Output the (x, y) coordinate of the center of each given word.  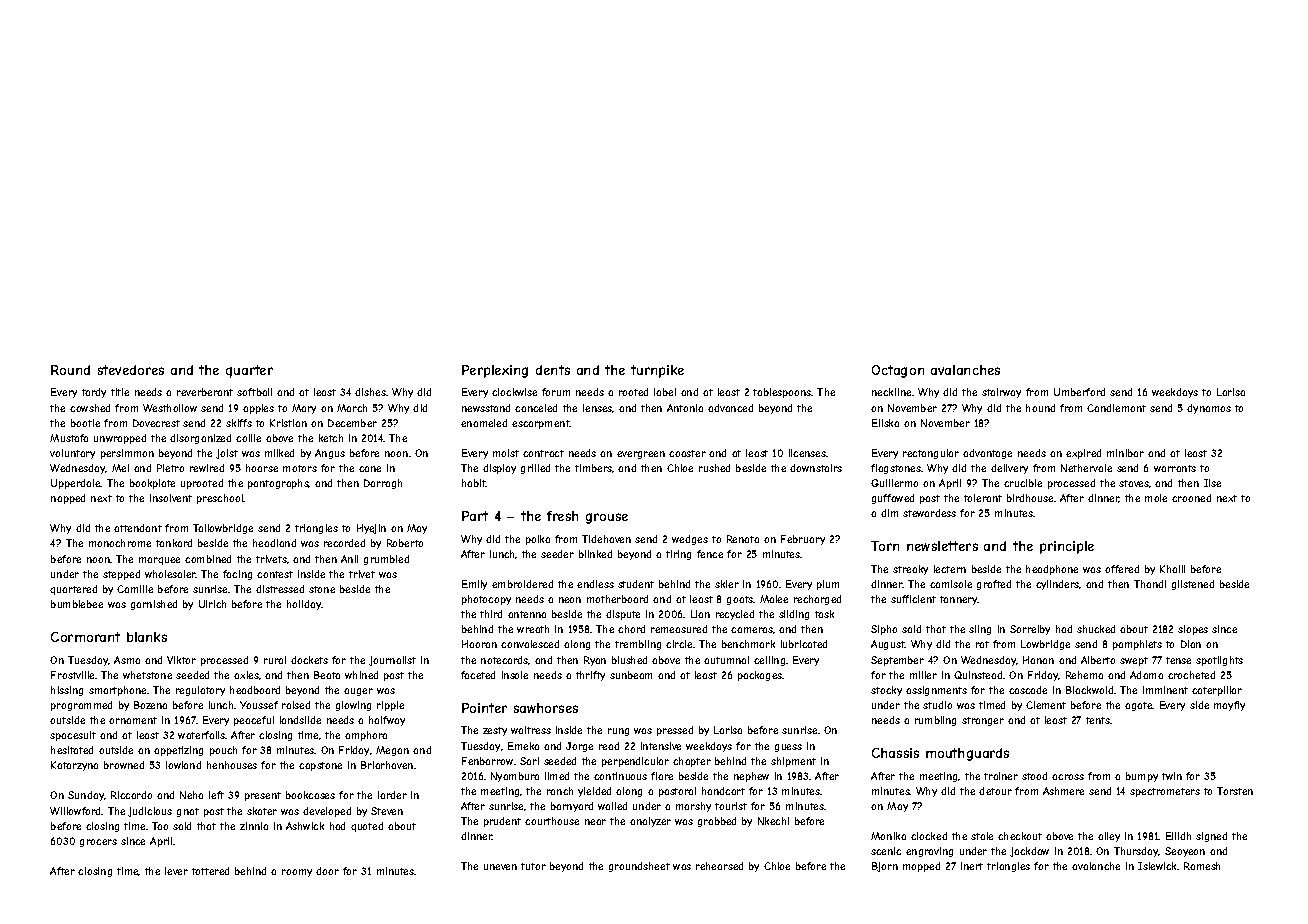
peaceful (254, 721)
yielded (594, 792)
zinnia (254, 826)
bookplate (152, 484)
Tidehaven (606, 539)
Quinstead (978, 675)
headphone (1052, 570)
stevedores (131, 370)
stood (1034, 776)
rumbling (935, 721)
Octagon (898, 371)
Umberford (1079, 392)
